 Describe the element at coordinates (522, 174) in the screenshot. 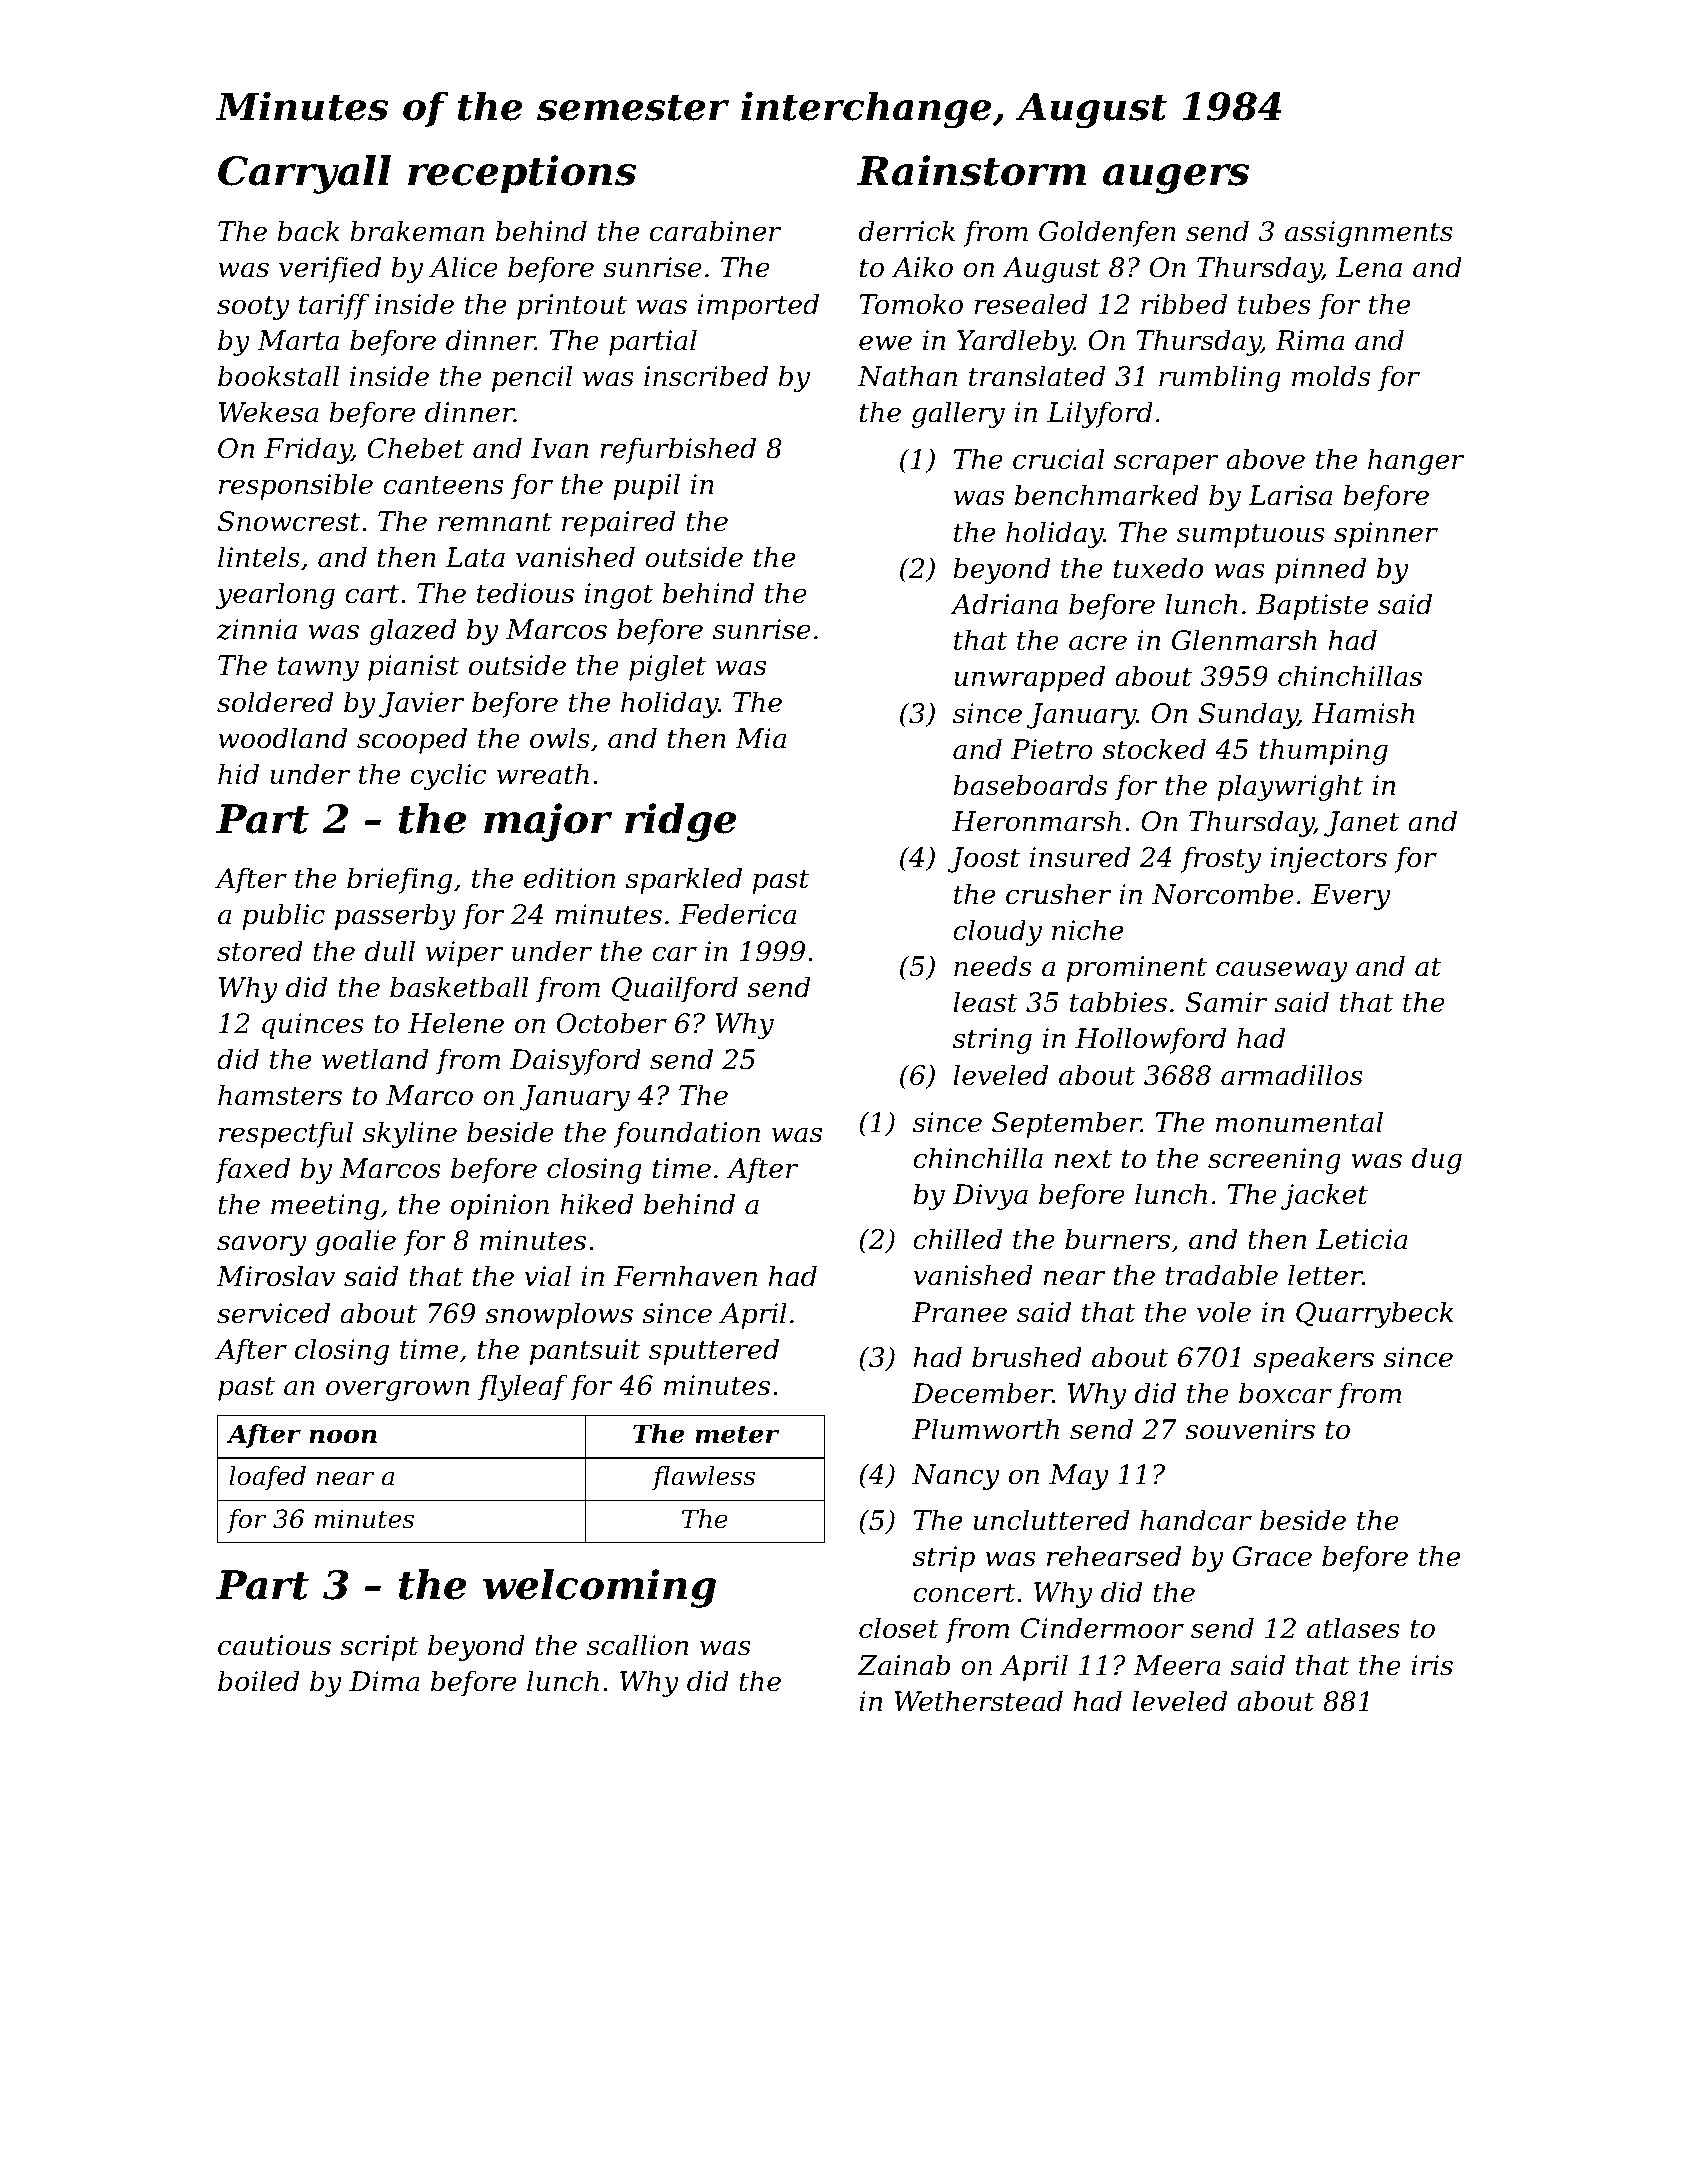

I see `receptions` at that location.
